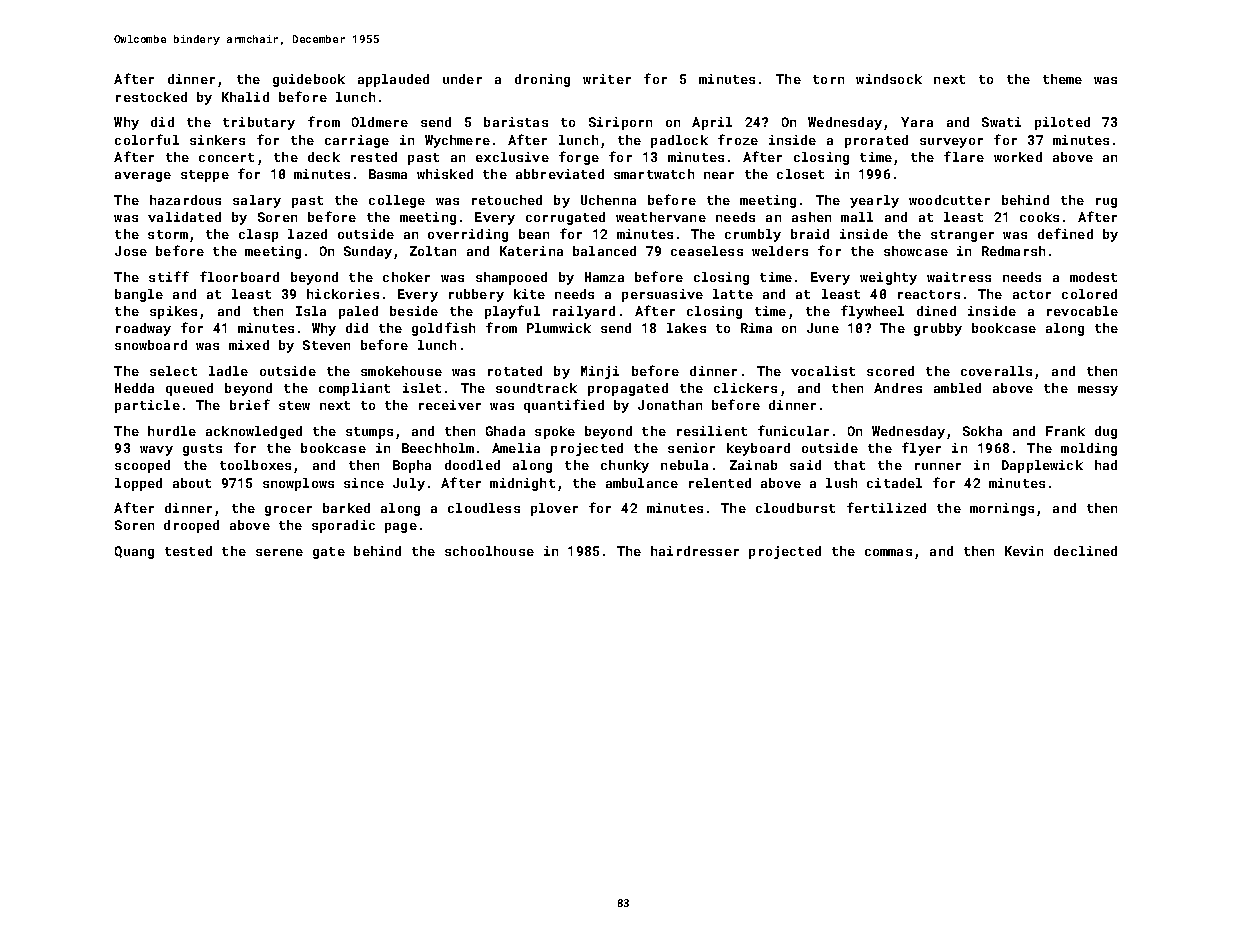 The height and width of the document is (952, 1233). Describe the element at coordinates (684, 465) in the document. I see `nebula` at that location.
